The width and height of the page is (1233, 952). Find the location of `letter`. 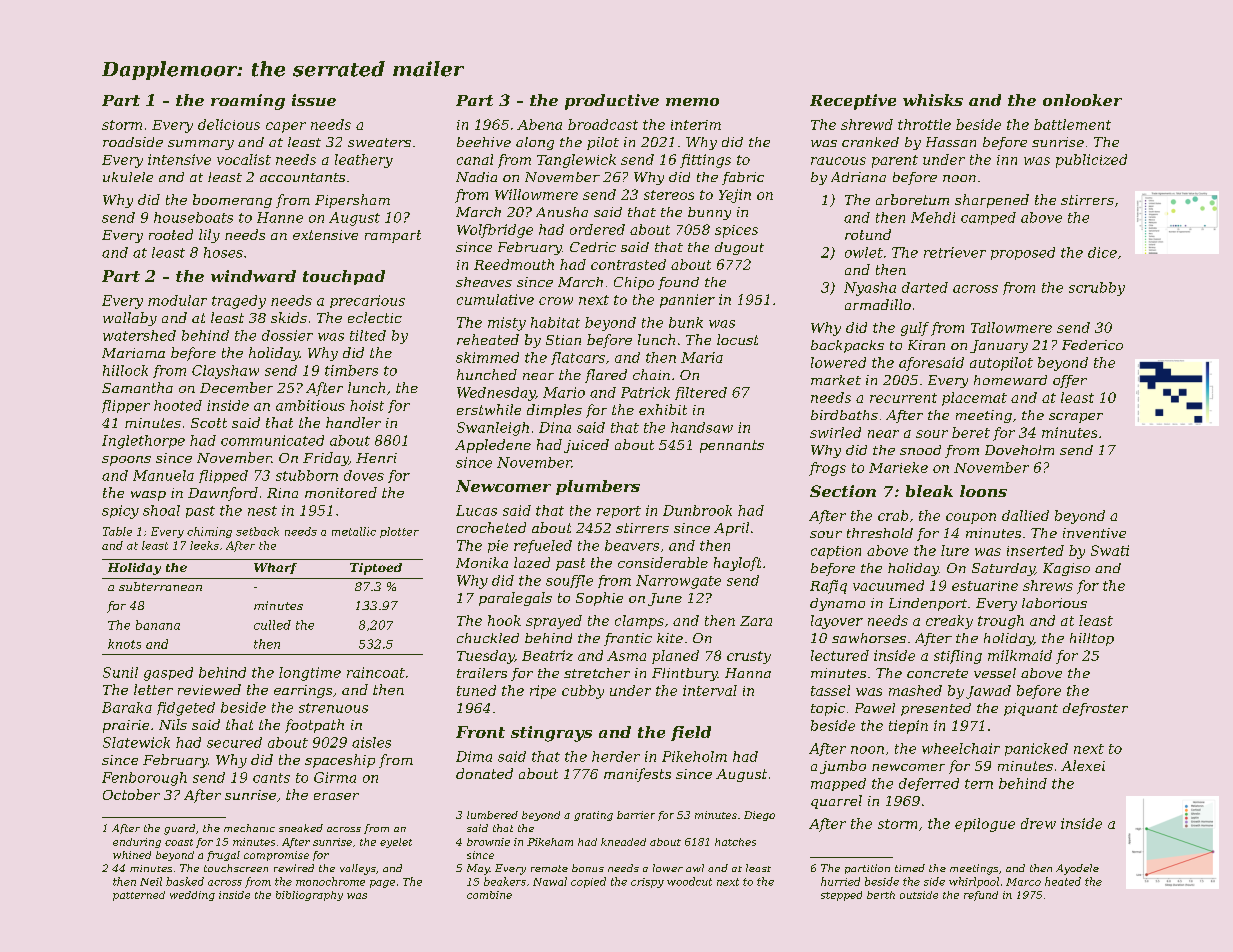

letter is located at coordinates (153, 689).
